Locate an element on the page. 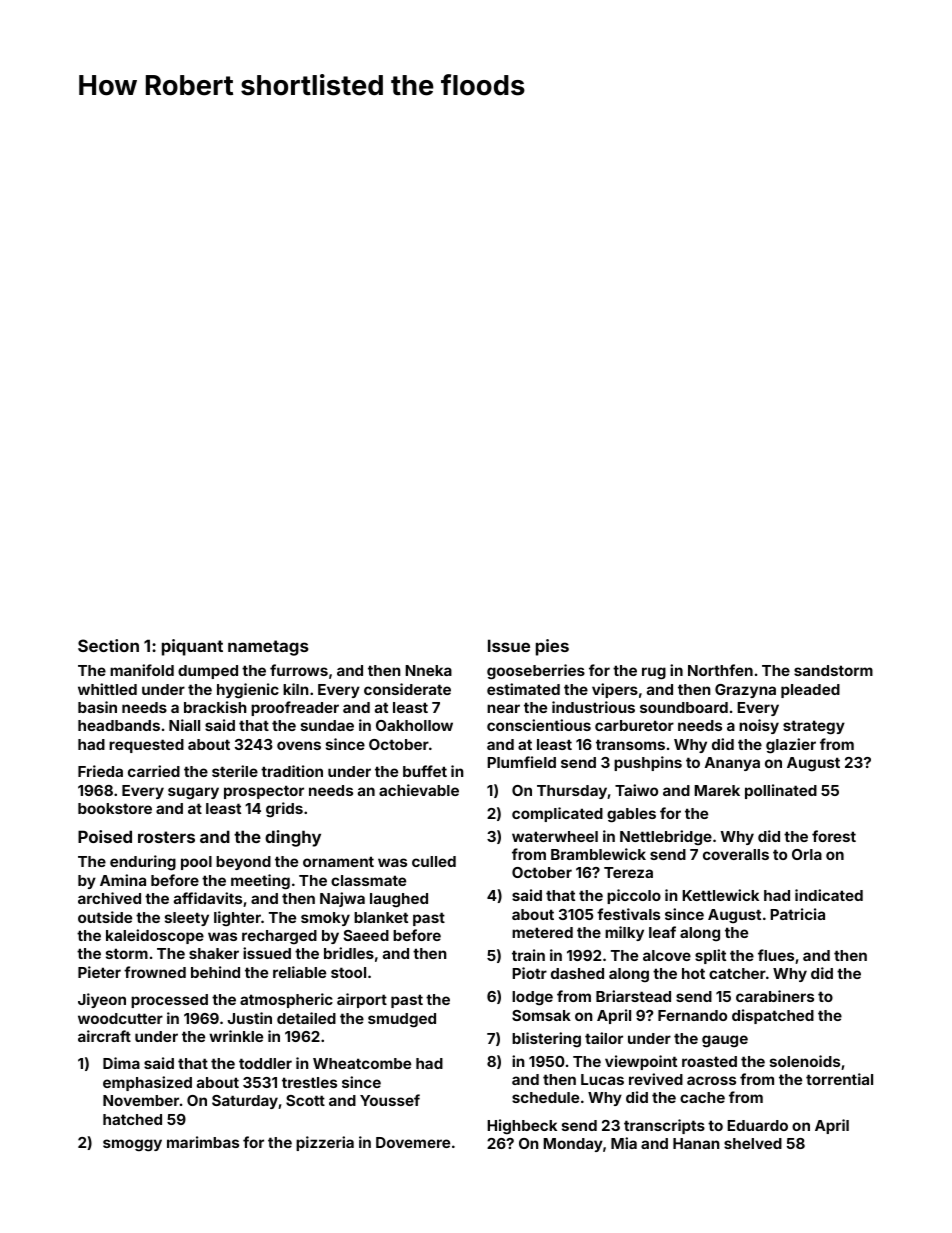 This page has width=952, height=1233. shelved is located at coordinates (753, 1143).
